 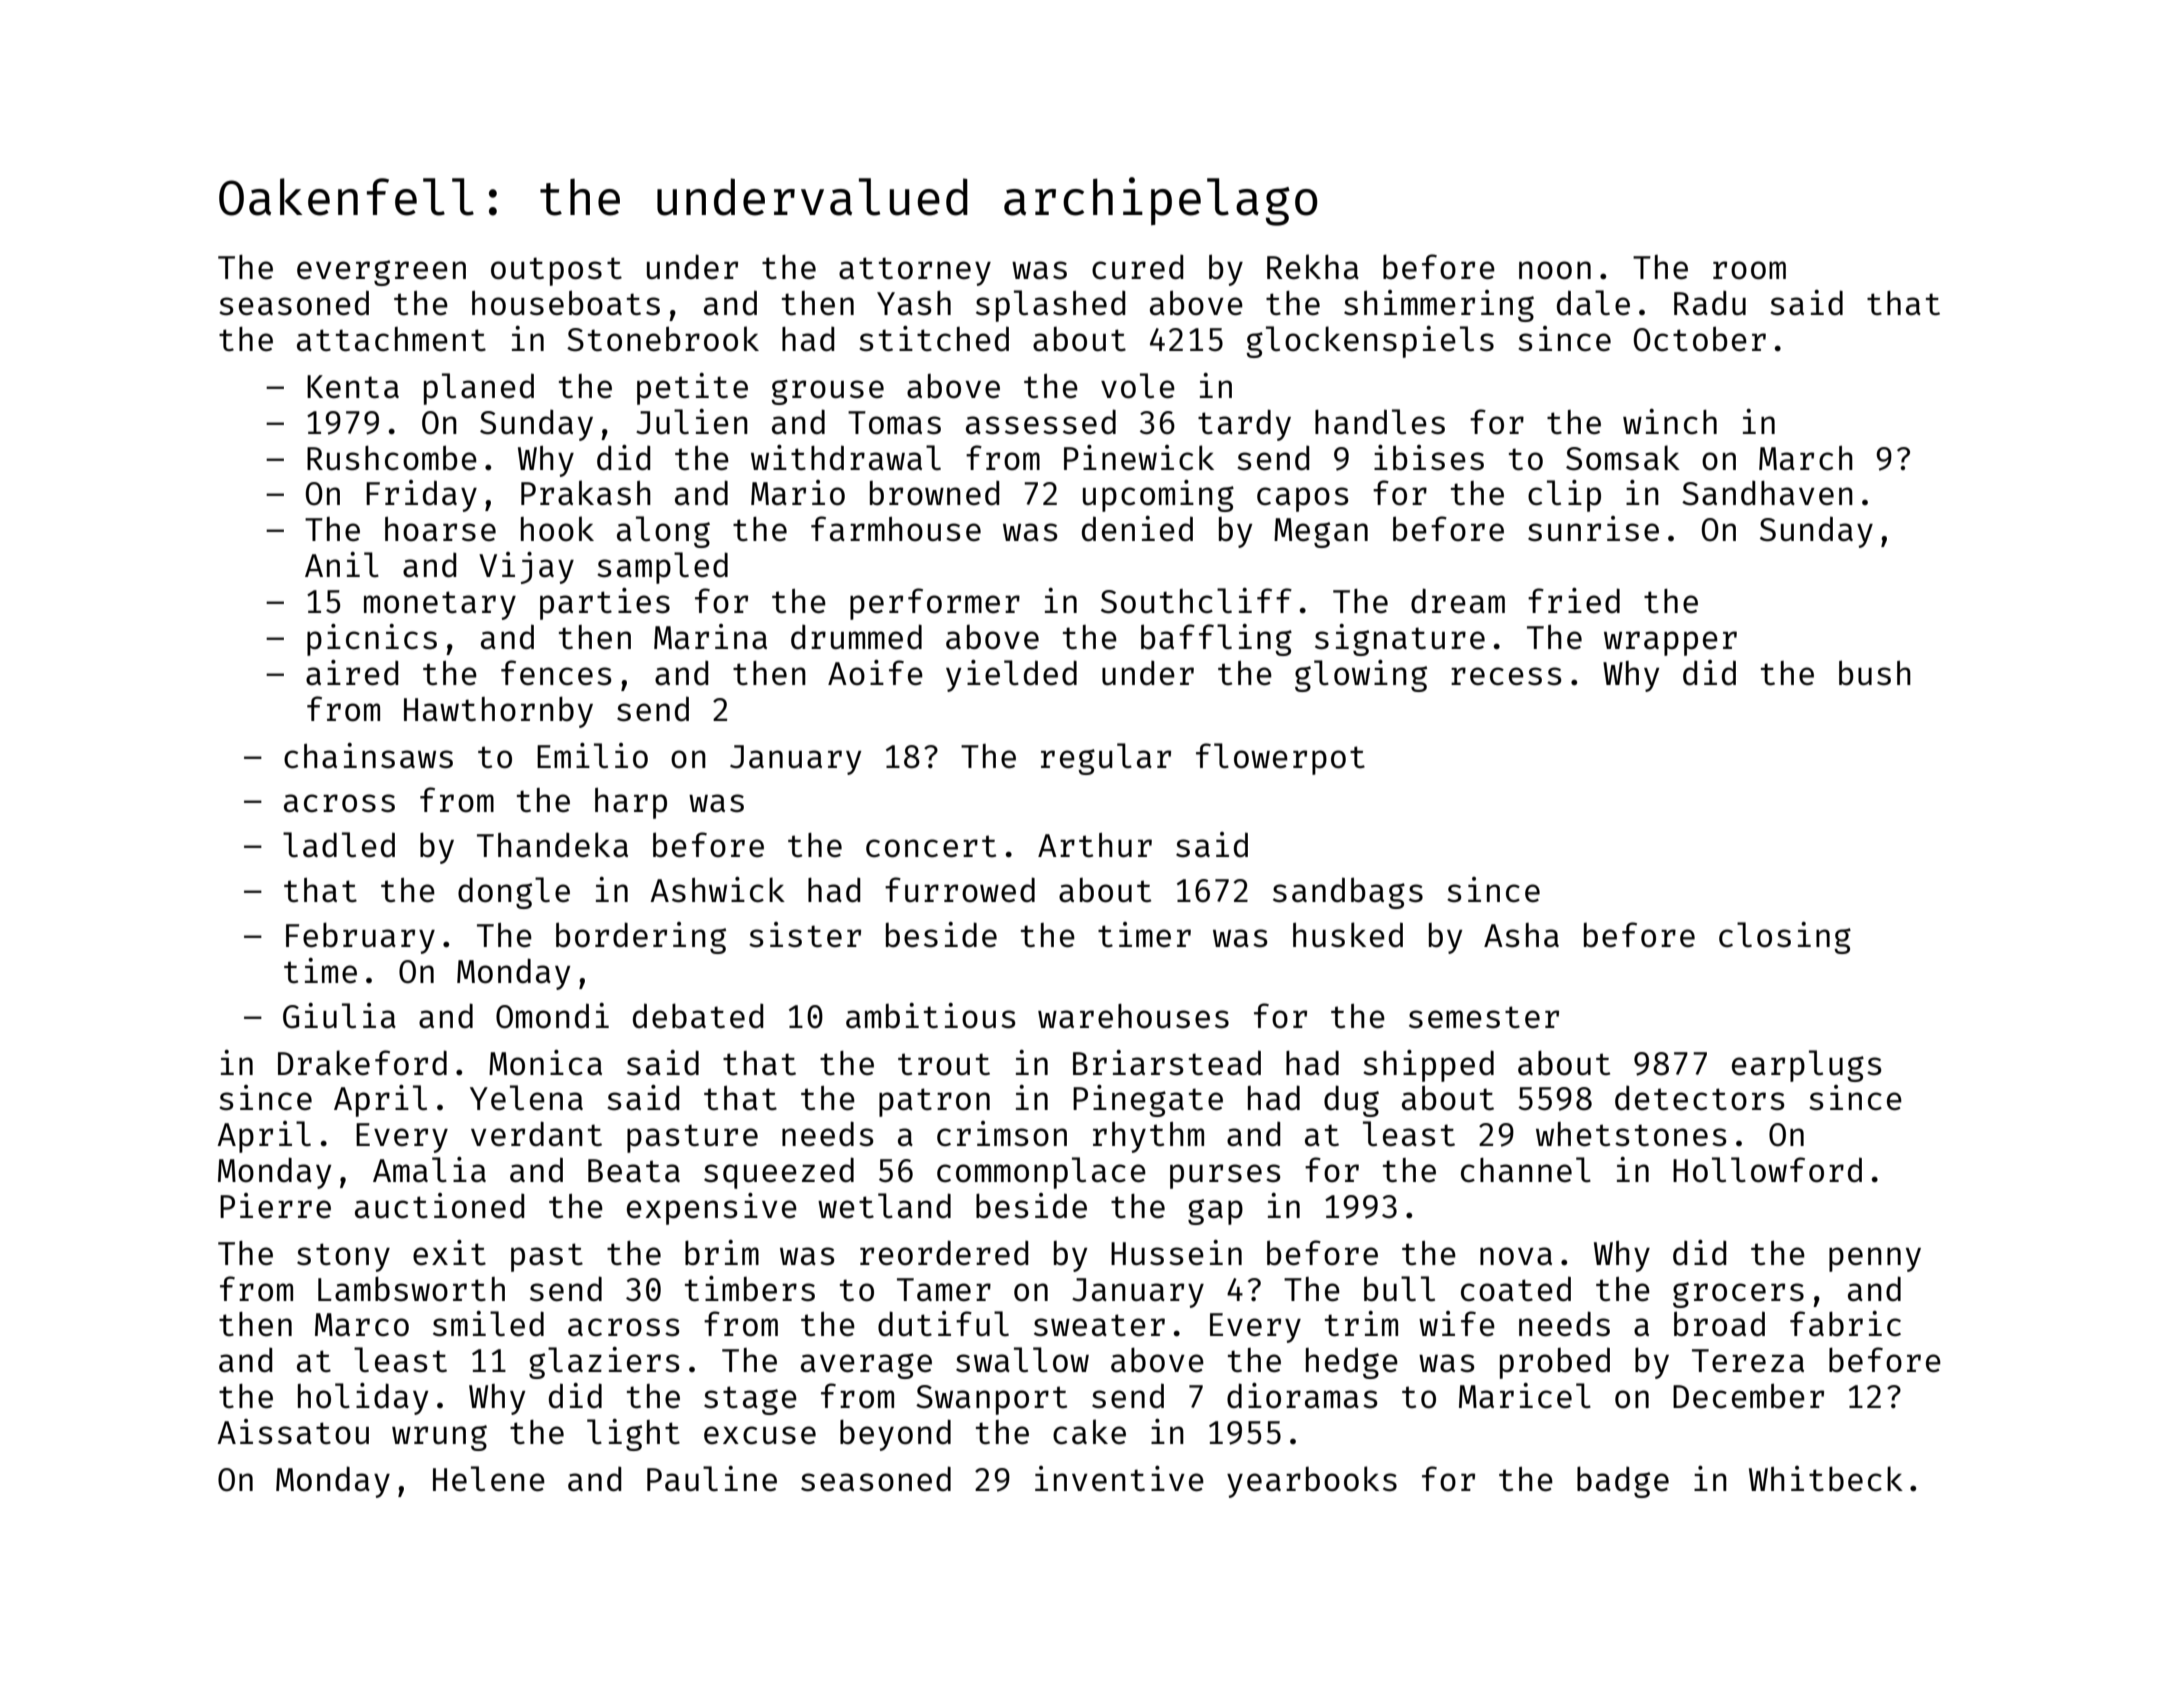 I want to click on cured, so click(x=1137, y=267).
